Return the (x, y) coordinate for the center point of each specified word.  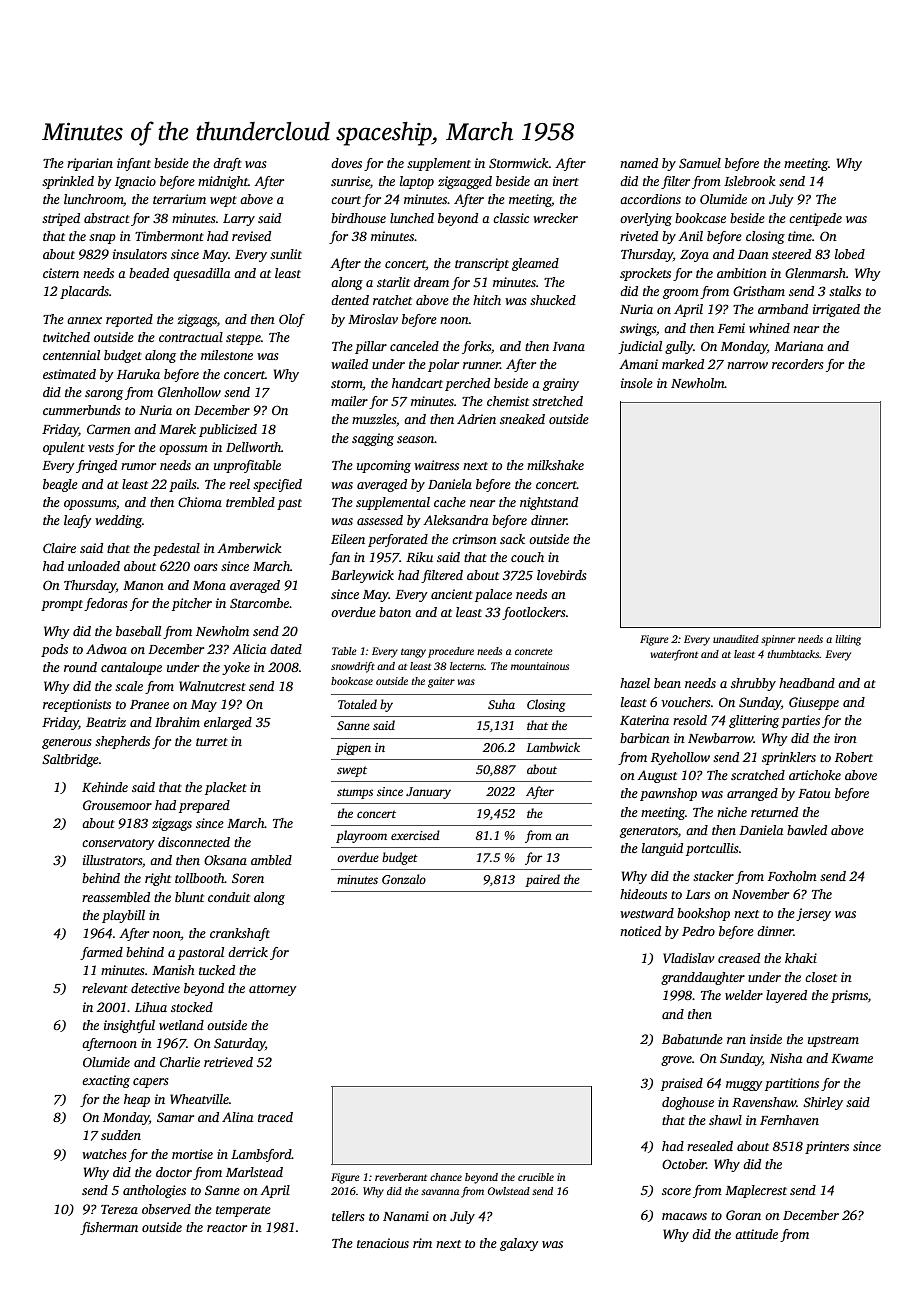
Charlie (180, 1062)
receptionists (77, 705)
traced (275, 1117)
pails (182, 485)
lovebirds (561, 575)
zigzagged (465, 182)
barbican (645, 738)
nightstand (549, 503)
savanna (440, 1192)
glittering (754, 721)
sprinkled (68, 182)
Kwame (852, 1058)
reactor (227, 1228)
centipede (815, 219)
